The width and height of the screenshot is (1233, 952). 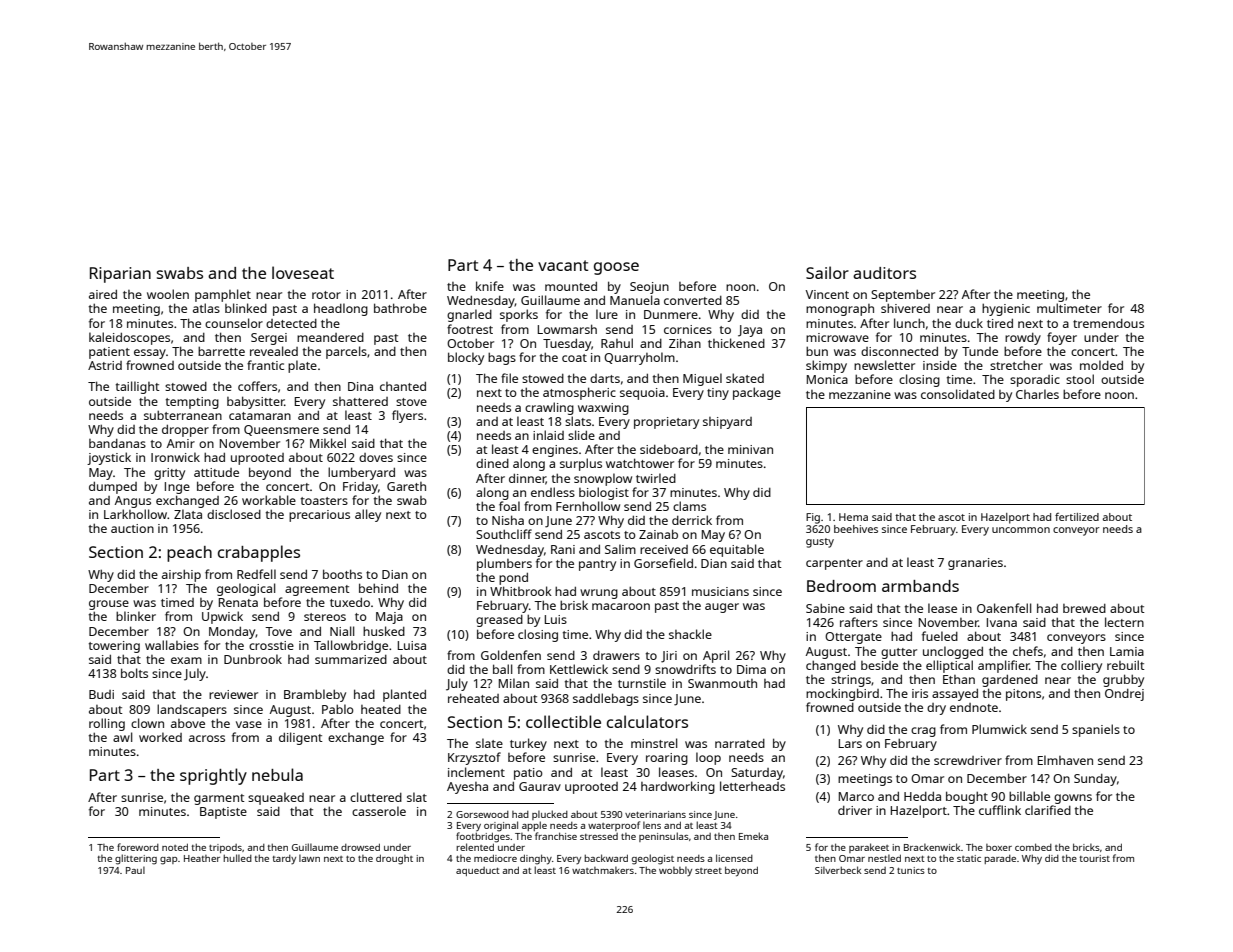 What do you see at coordinates (669, 657) in the screenshot?
I see `Jiri` at bounding box center [669, 657].
